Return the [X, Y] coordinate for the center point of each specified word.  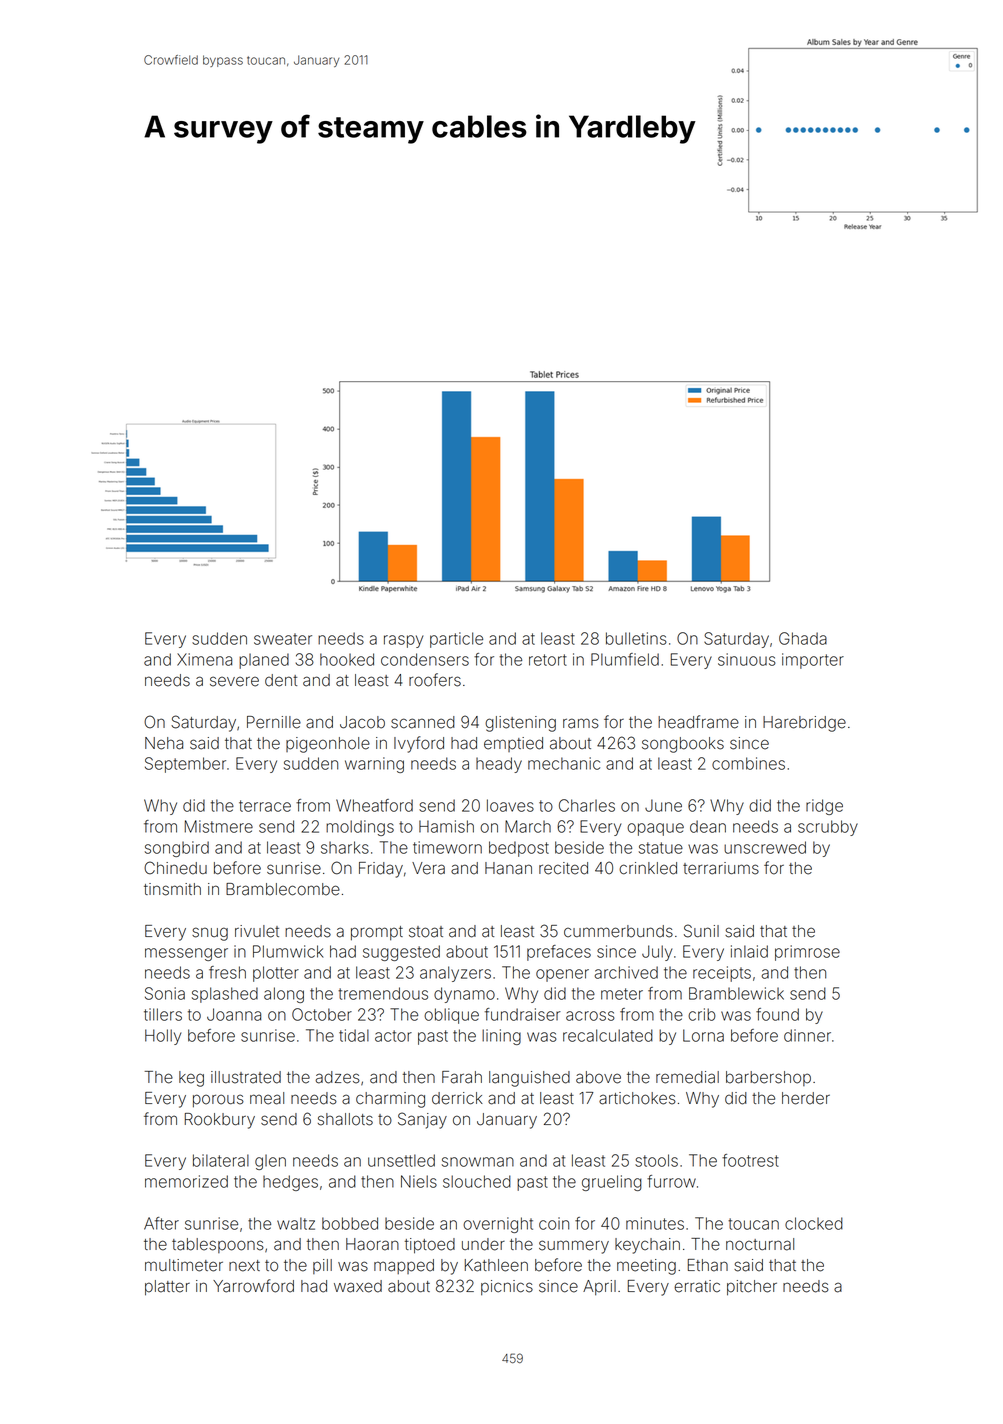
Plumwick [288, 951]
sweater [283, 639]
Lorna [703, 1035]
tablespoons [218, 1245]
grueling [612, 1183]
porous [218, 1101]
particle [456, 640]
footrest [750, 1160]
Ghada [803, 638]
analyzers [455, 974]
